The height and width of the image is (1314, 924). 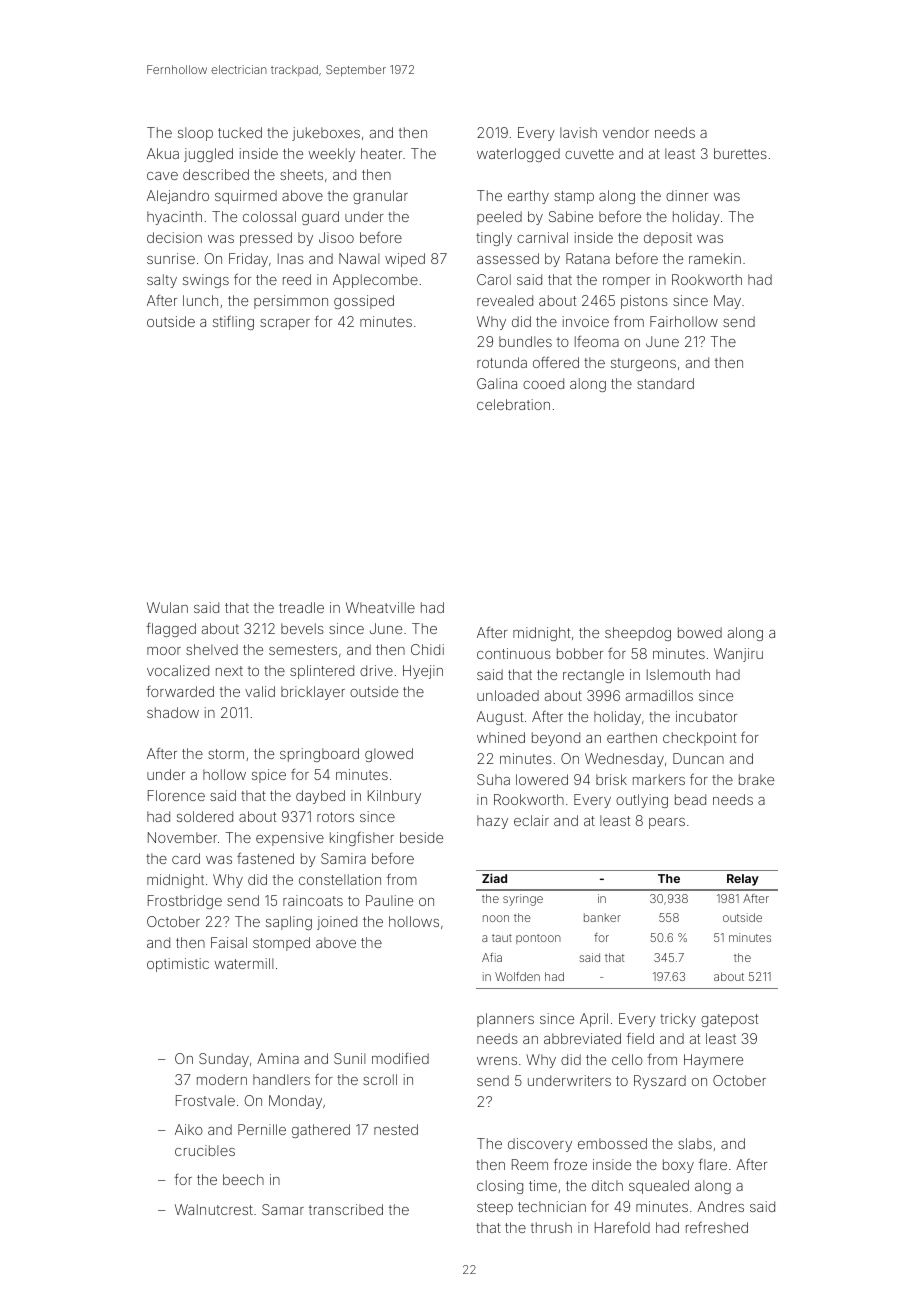 What do you see at coordinates (214, 1209) in the image?
I see `Walnutcrest` at bounding box center [214, 1209].
